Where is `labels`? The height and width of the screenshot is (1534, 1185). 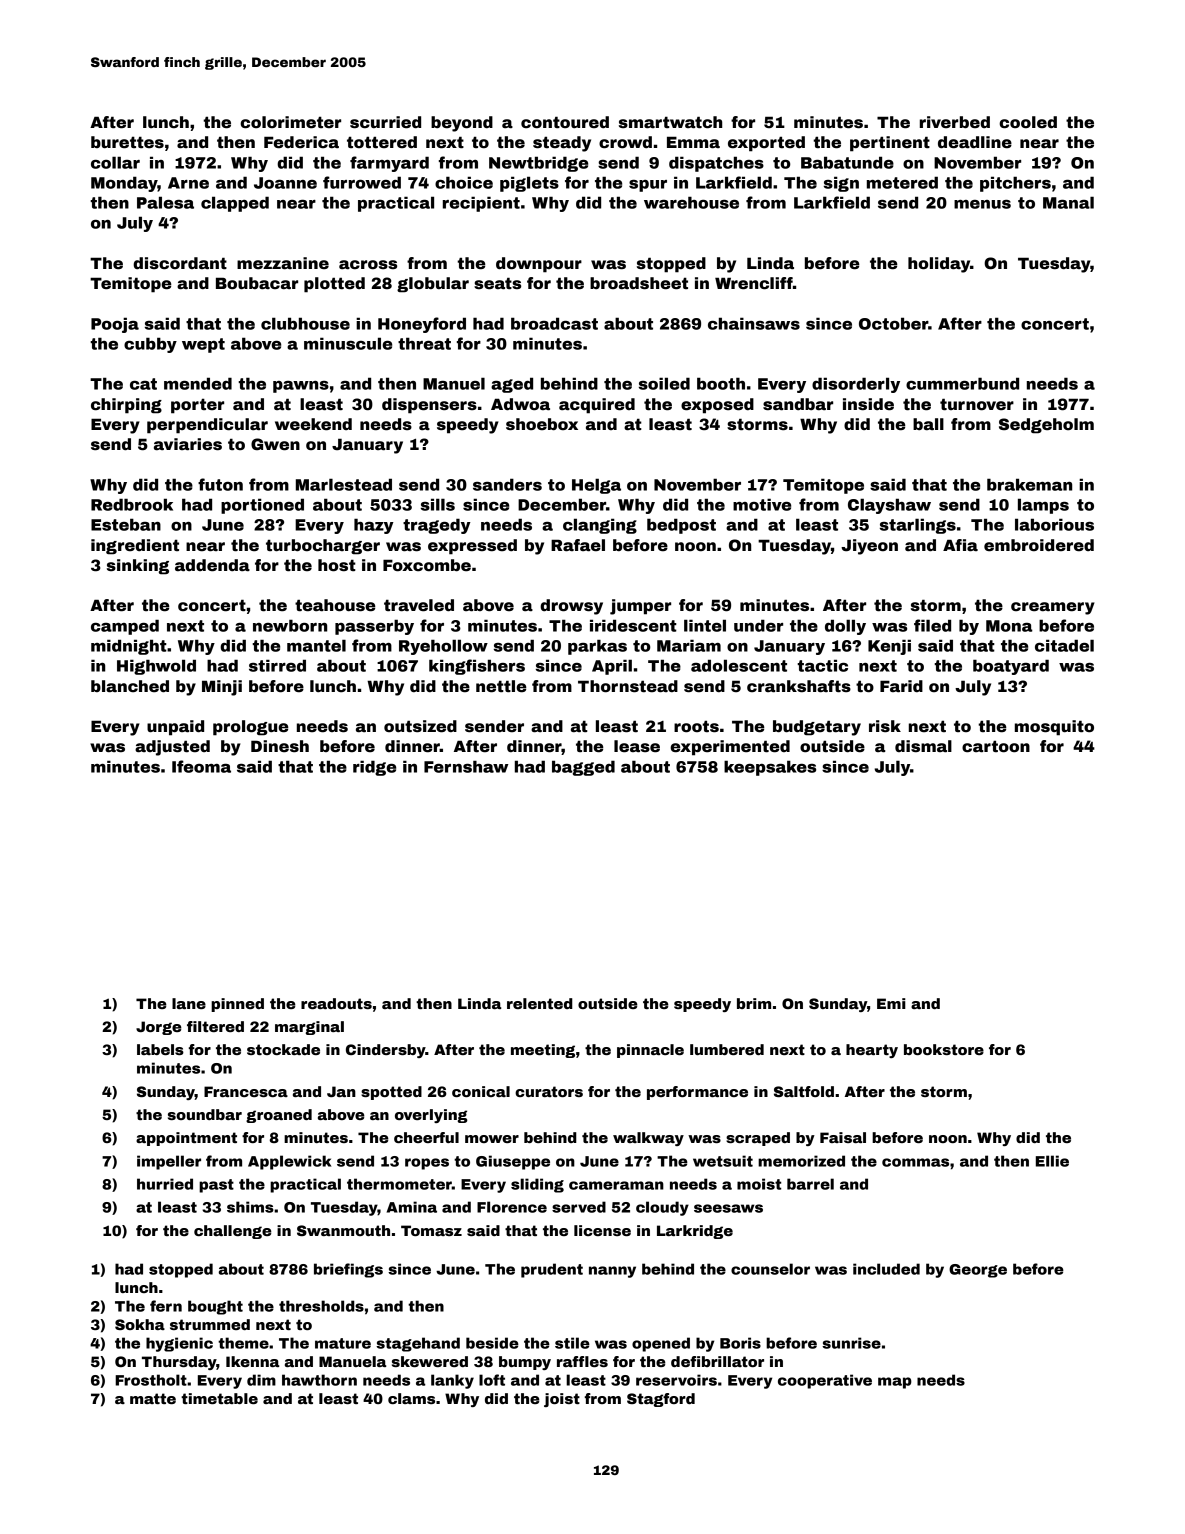
labels is located at coordinates (160, 1049).
